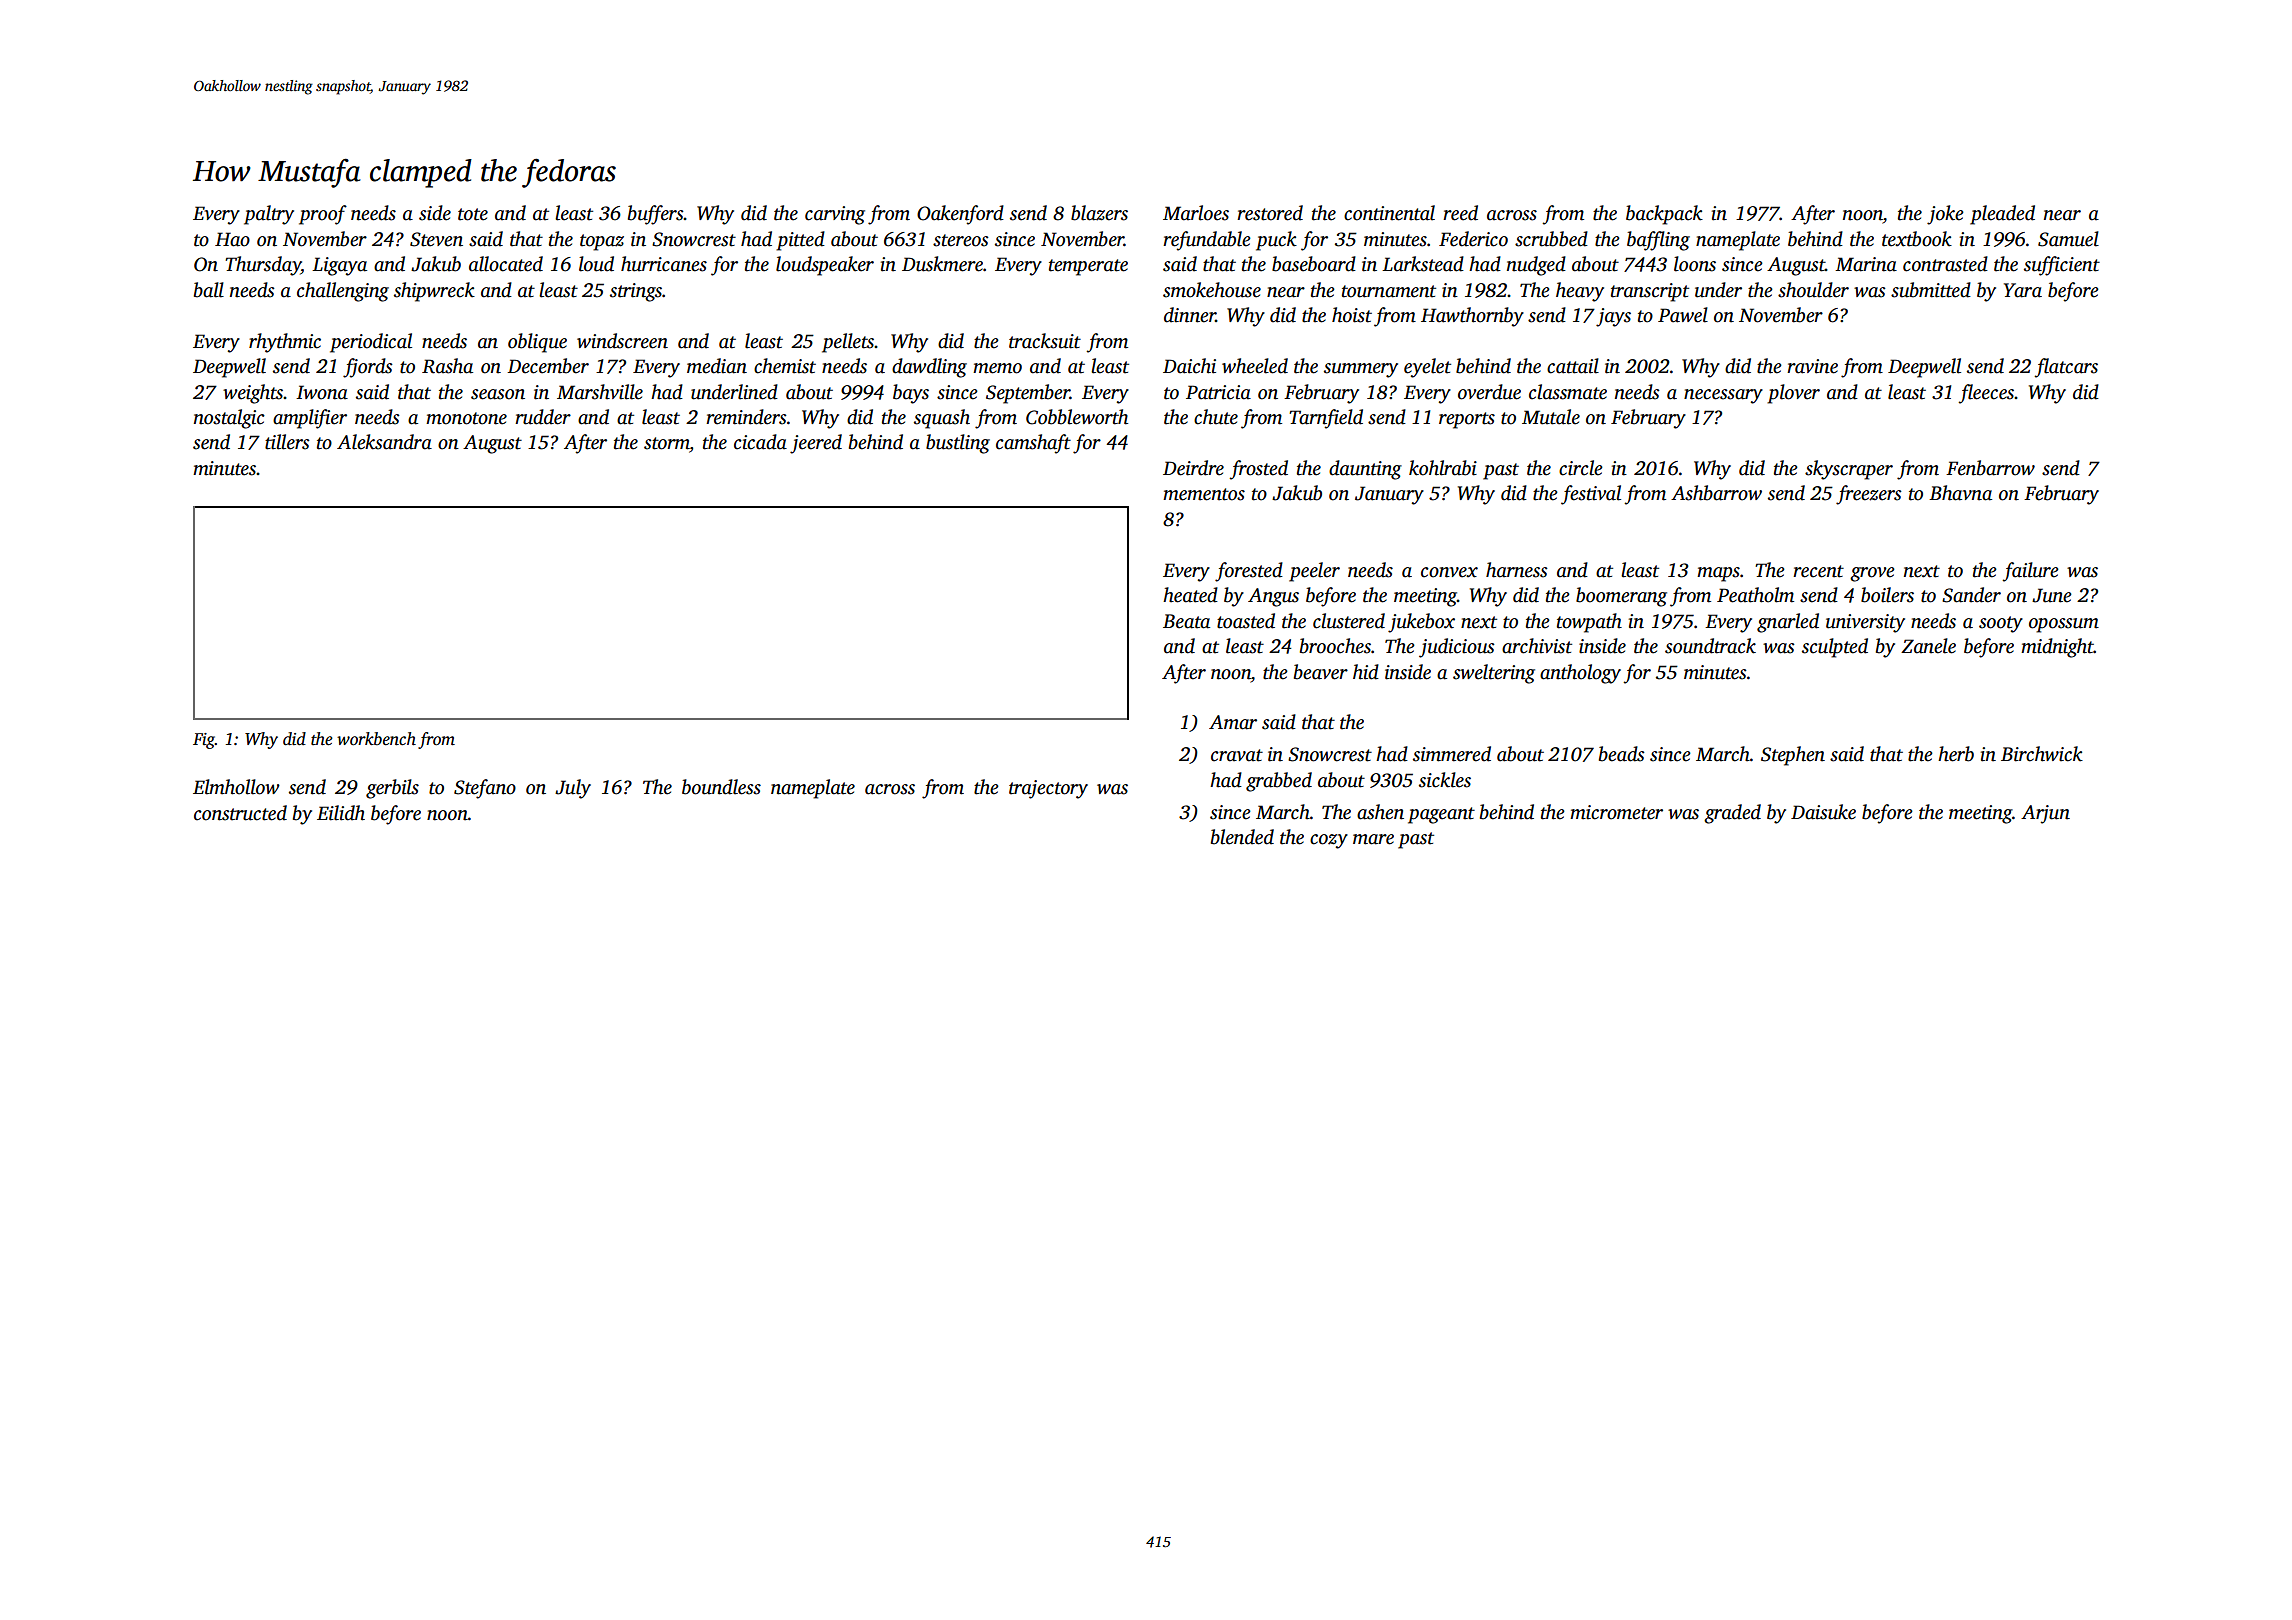 This screenshot has width=2292, height=1620. Describe the element at coordinates (1812, 366) in the screenshot. I see `ravine` at that location.
